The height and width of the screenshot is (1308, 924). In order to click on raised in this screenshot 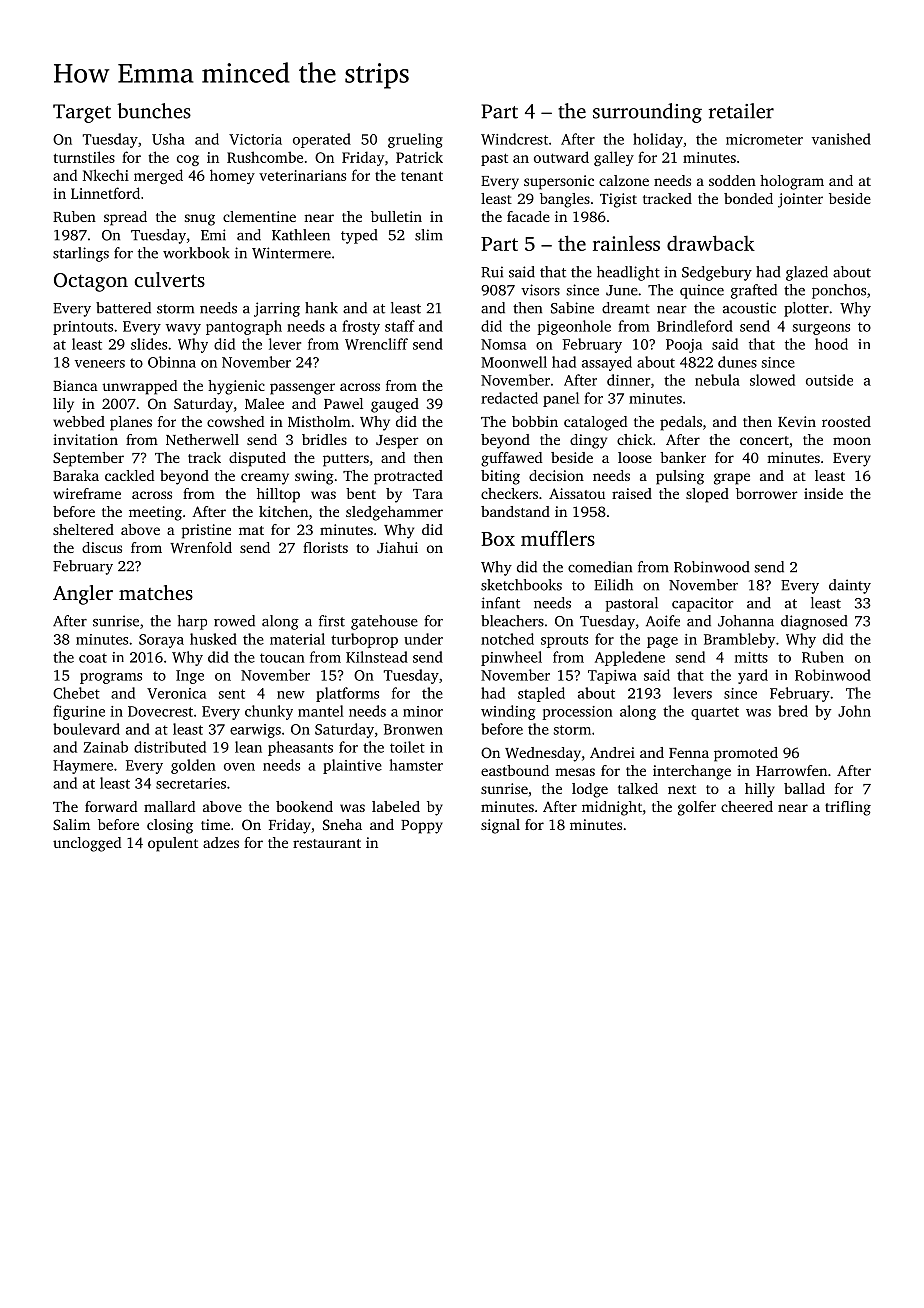, I will do `click(632, 493)`.
